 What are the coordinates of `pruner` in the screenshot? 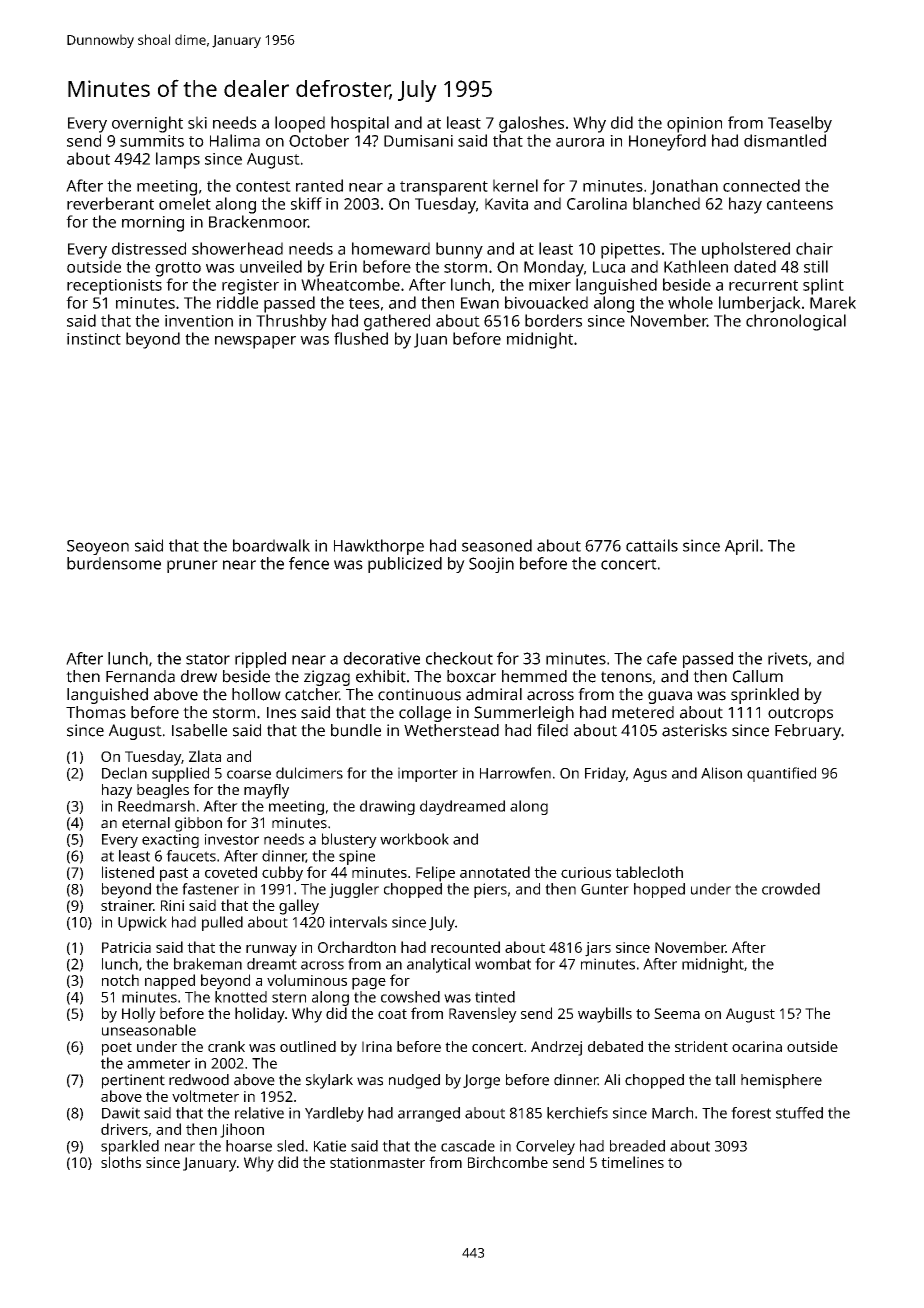 It's located at (192, 566).
